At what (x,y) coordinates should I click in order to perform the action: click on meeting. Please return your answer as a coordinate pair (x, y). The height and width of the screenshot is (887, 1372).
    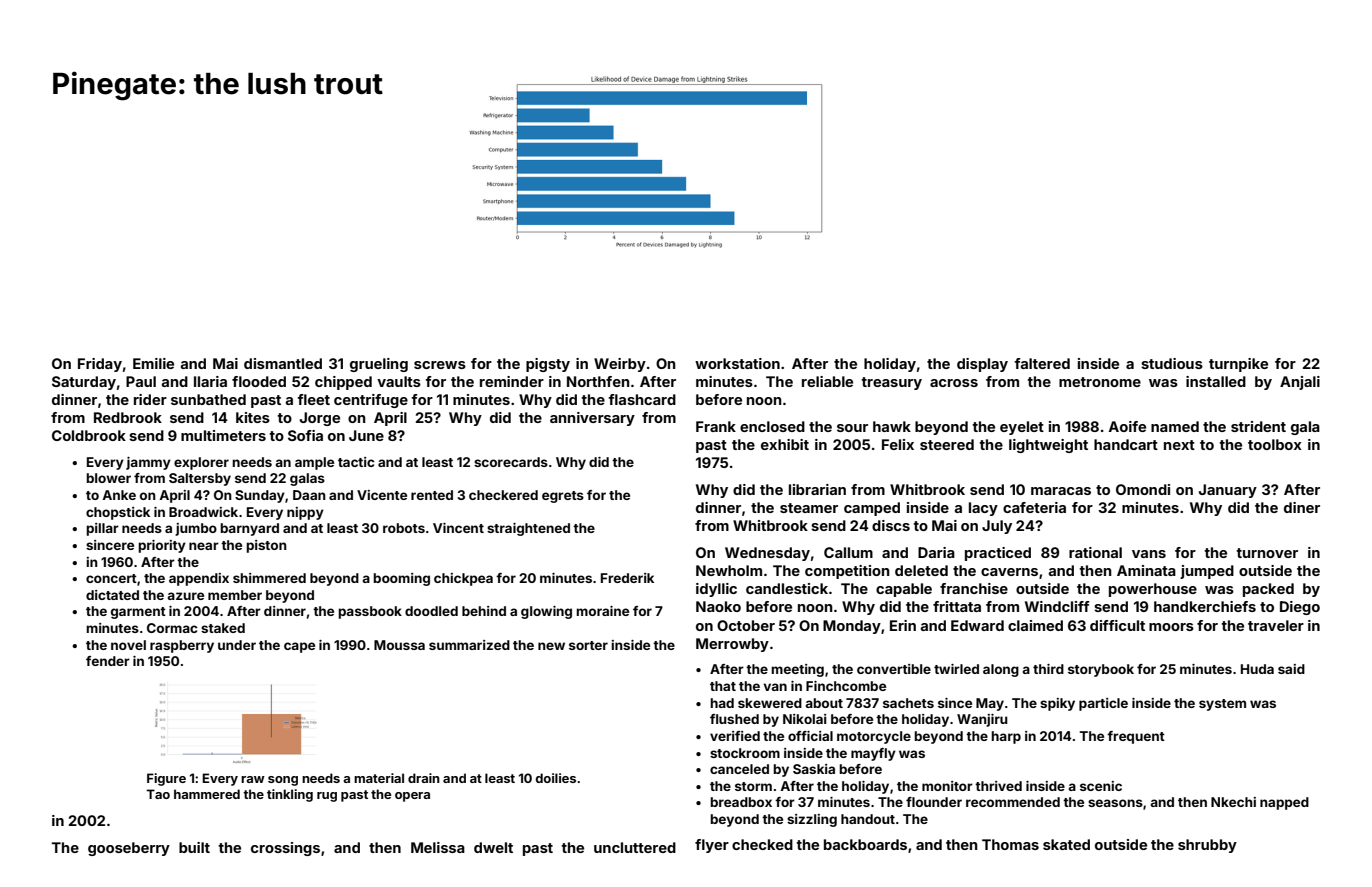
    Looking at the image, I should click on (797, 670).
